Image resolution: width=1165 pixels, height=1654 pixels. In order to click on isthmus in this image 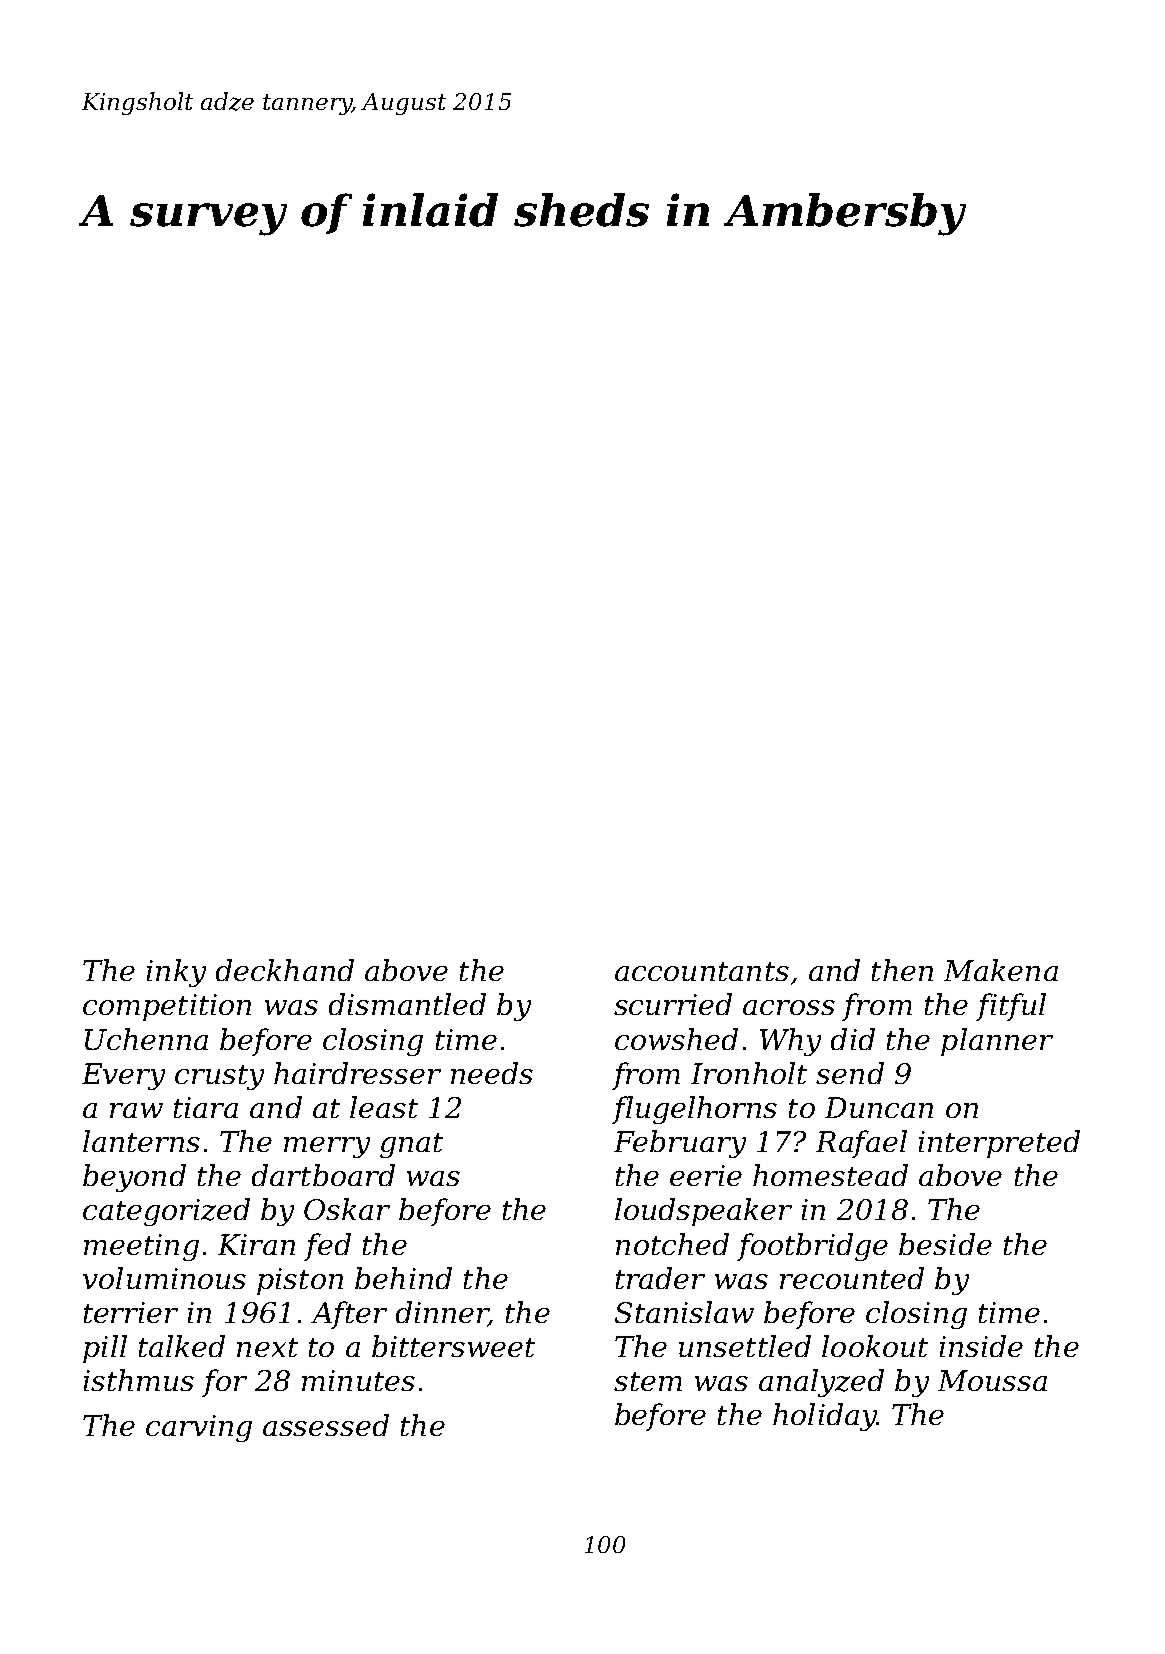, I will do `click(139, 1380)`.
